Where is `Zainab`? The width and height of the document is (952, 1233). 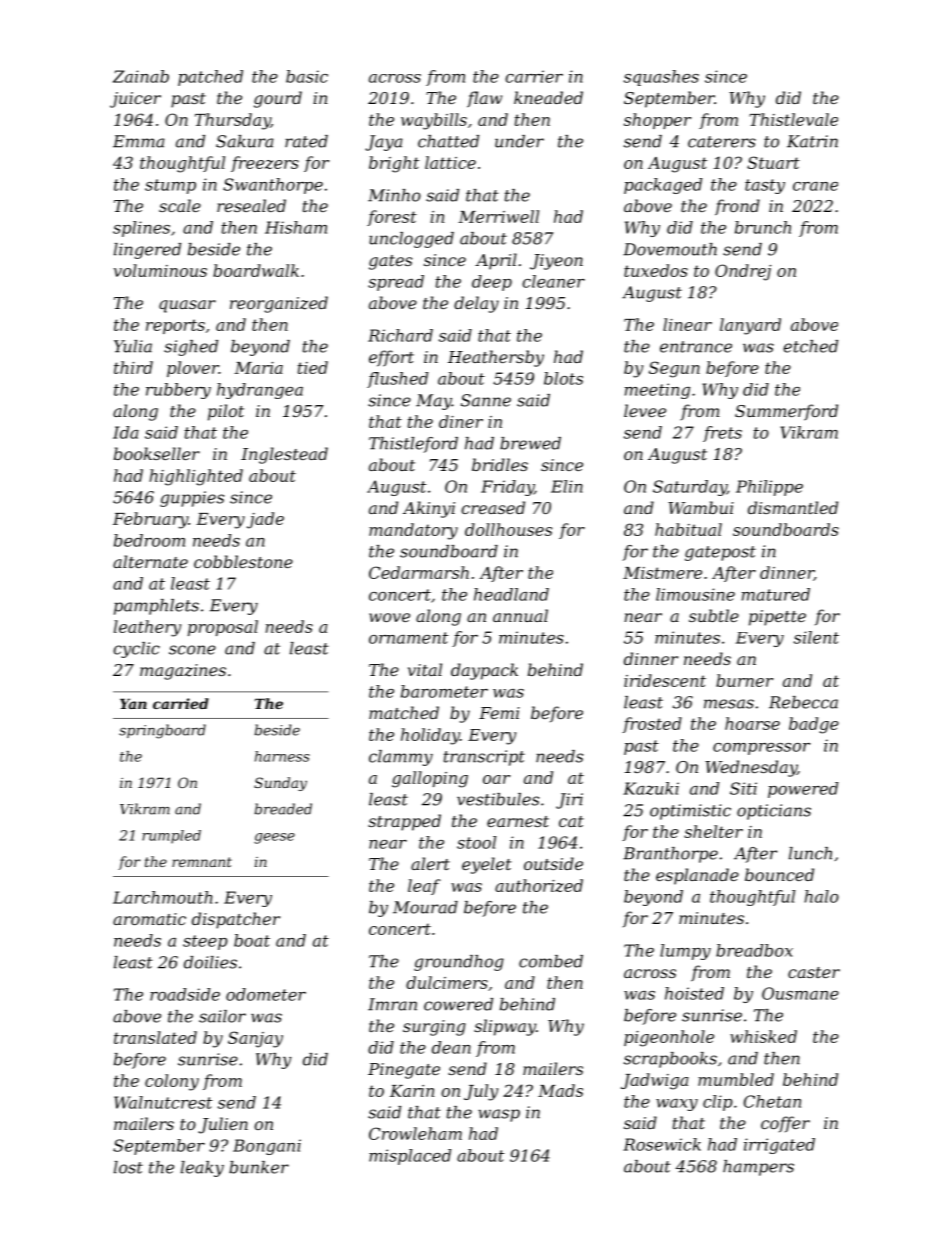
Zainab is located at coordinates (141, 76).
